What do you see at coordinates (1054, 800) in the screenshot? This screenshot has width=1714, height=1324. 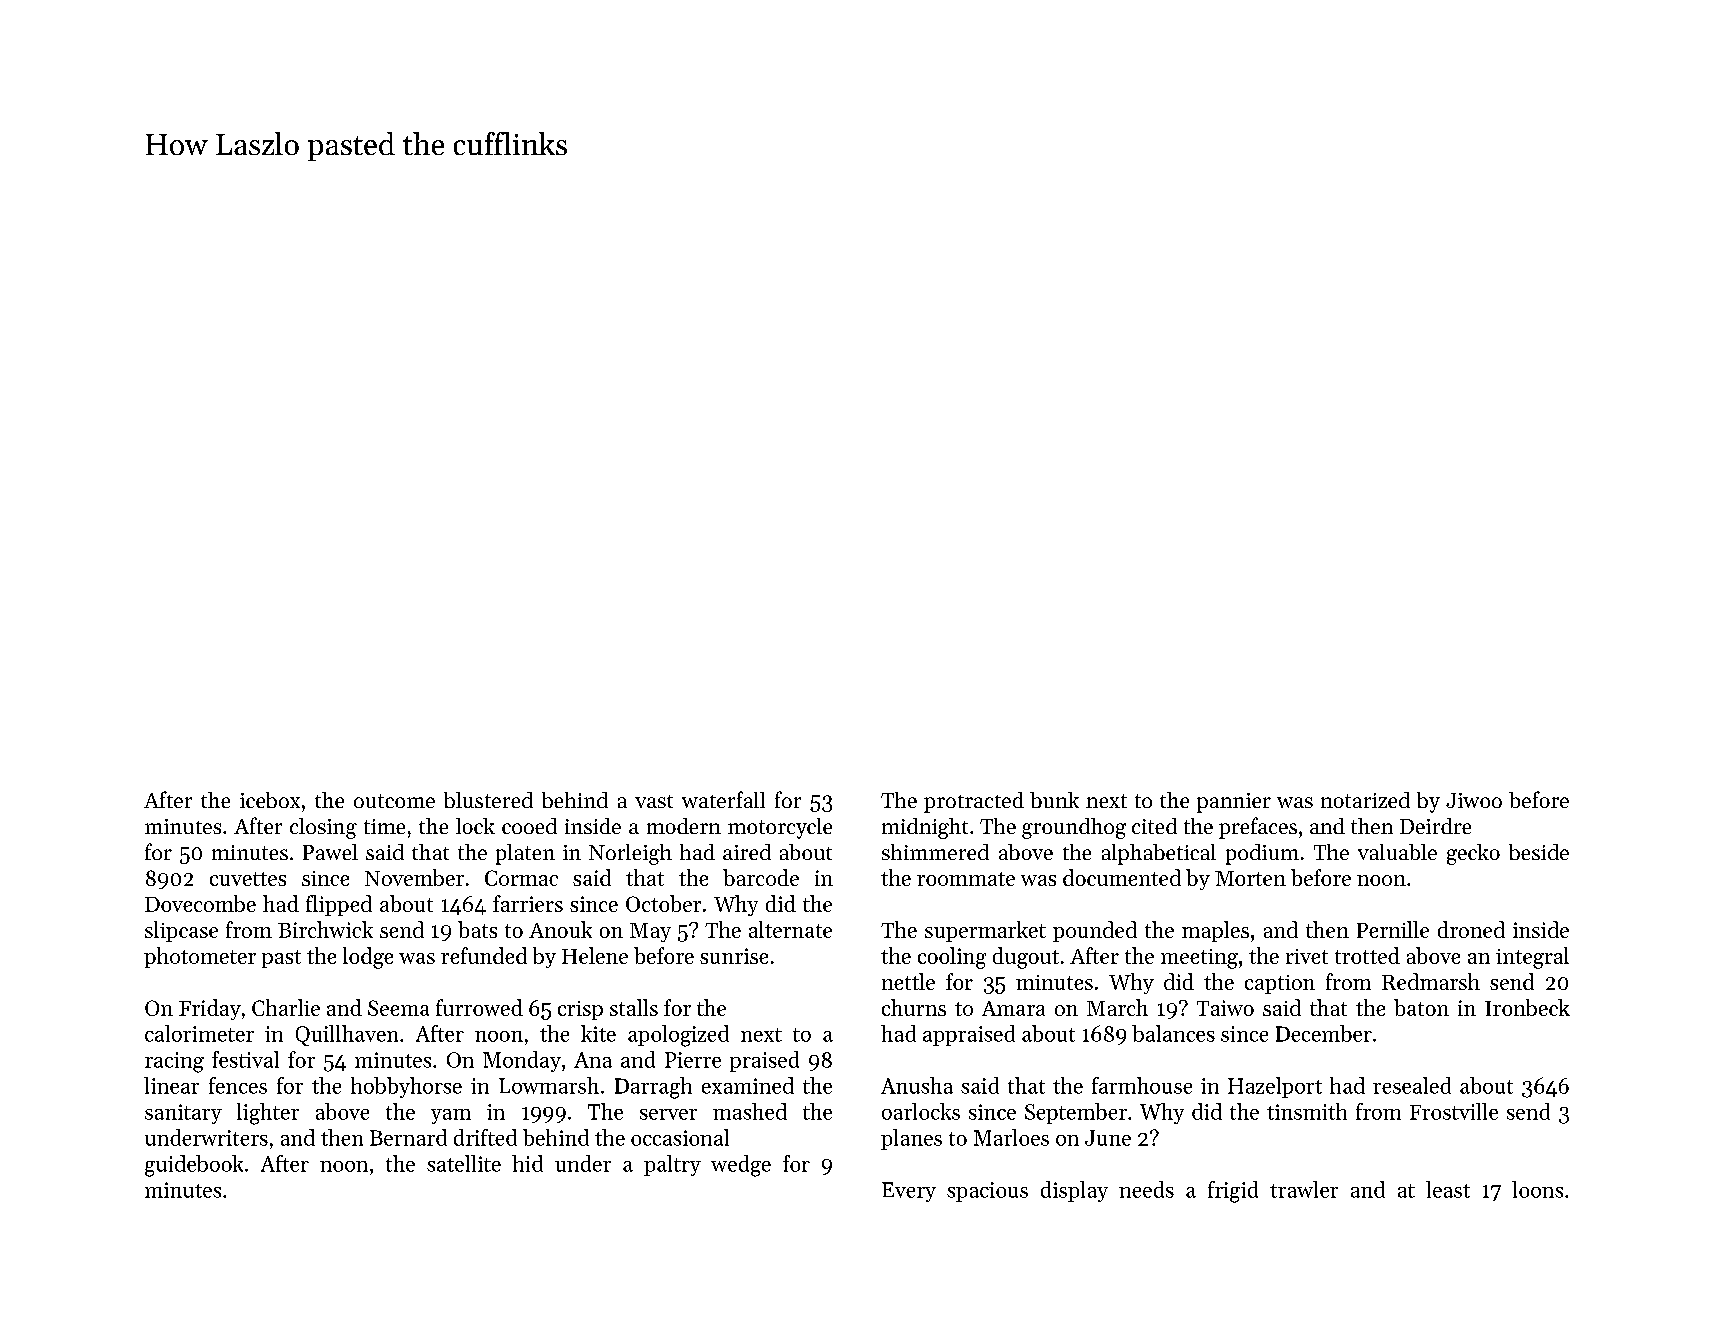 I see `bunk` at bounding box center [1054, 800].
